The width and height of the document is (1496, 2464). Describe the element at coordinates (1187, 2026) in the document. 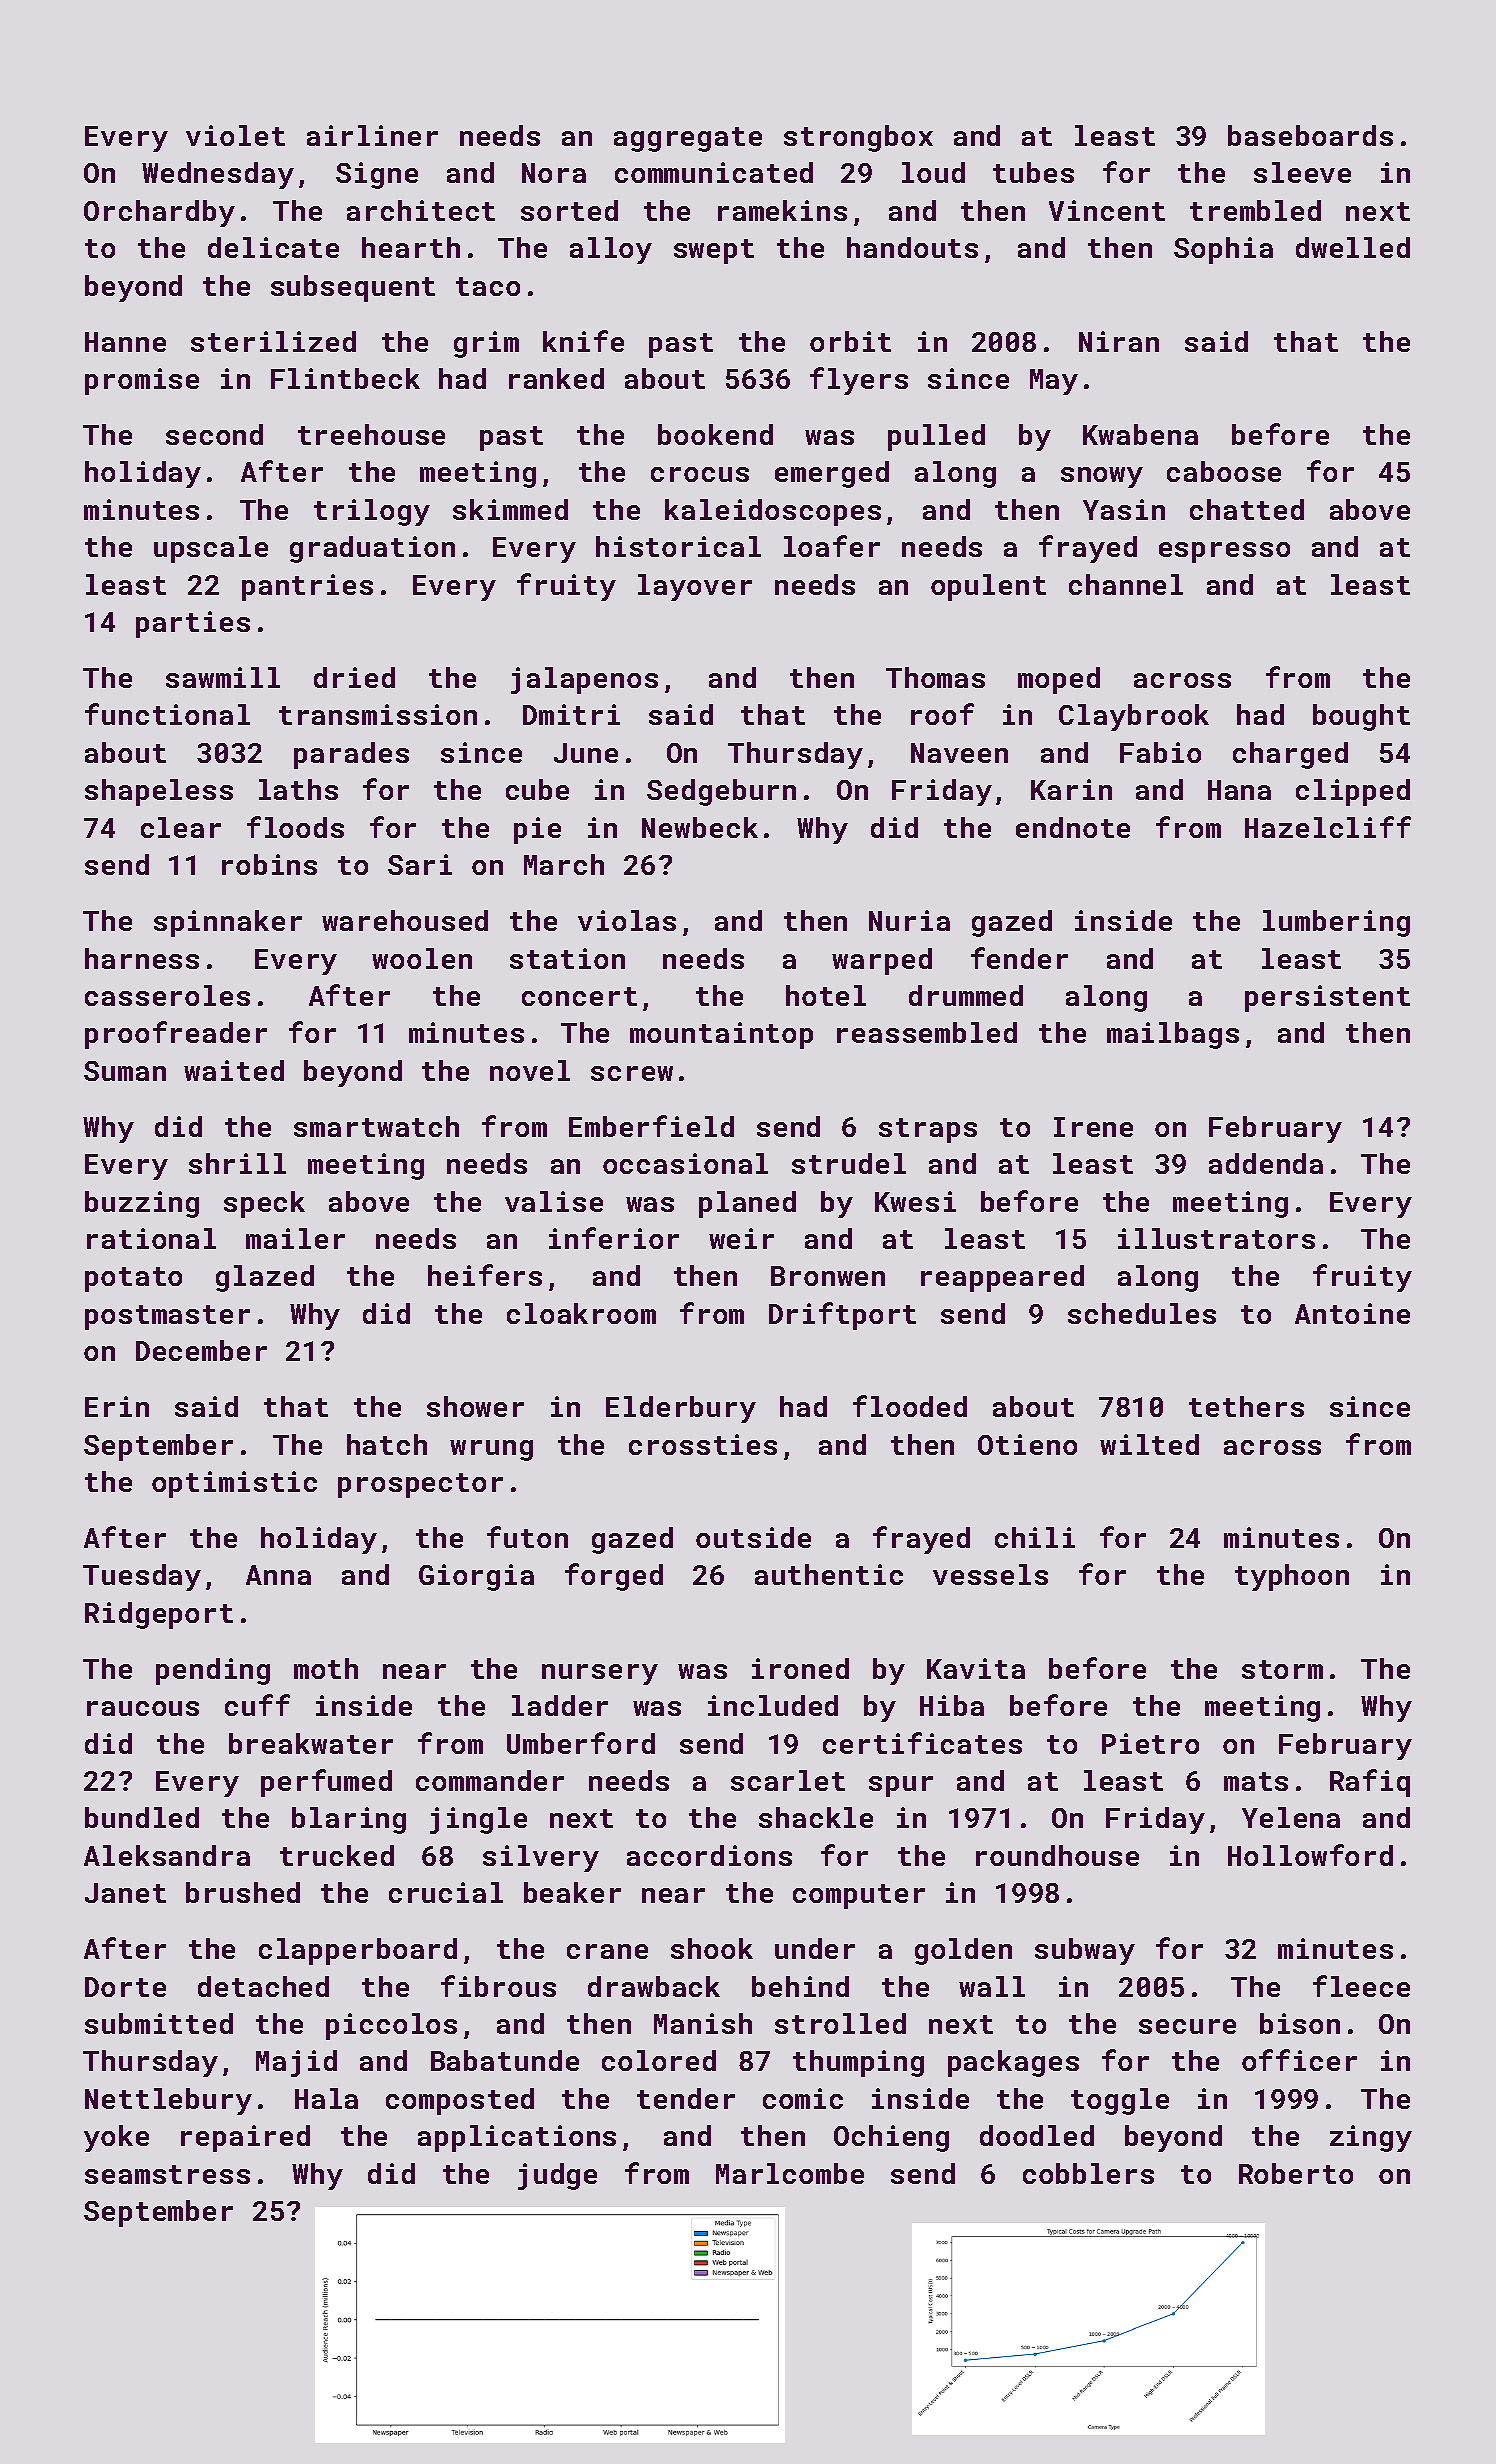

I see `secure` at that location.
